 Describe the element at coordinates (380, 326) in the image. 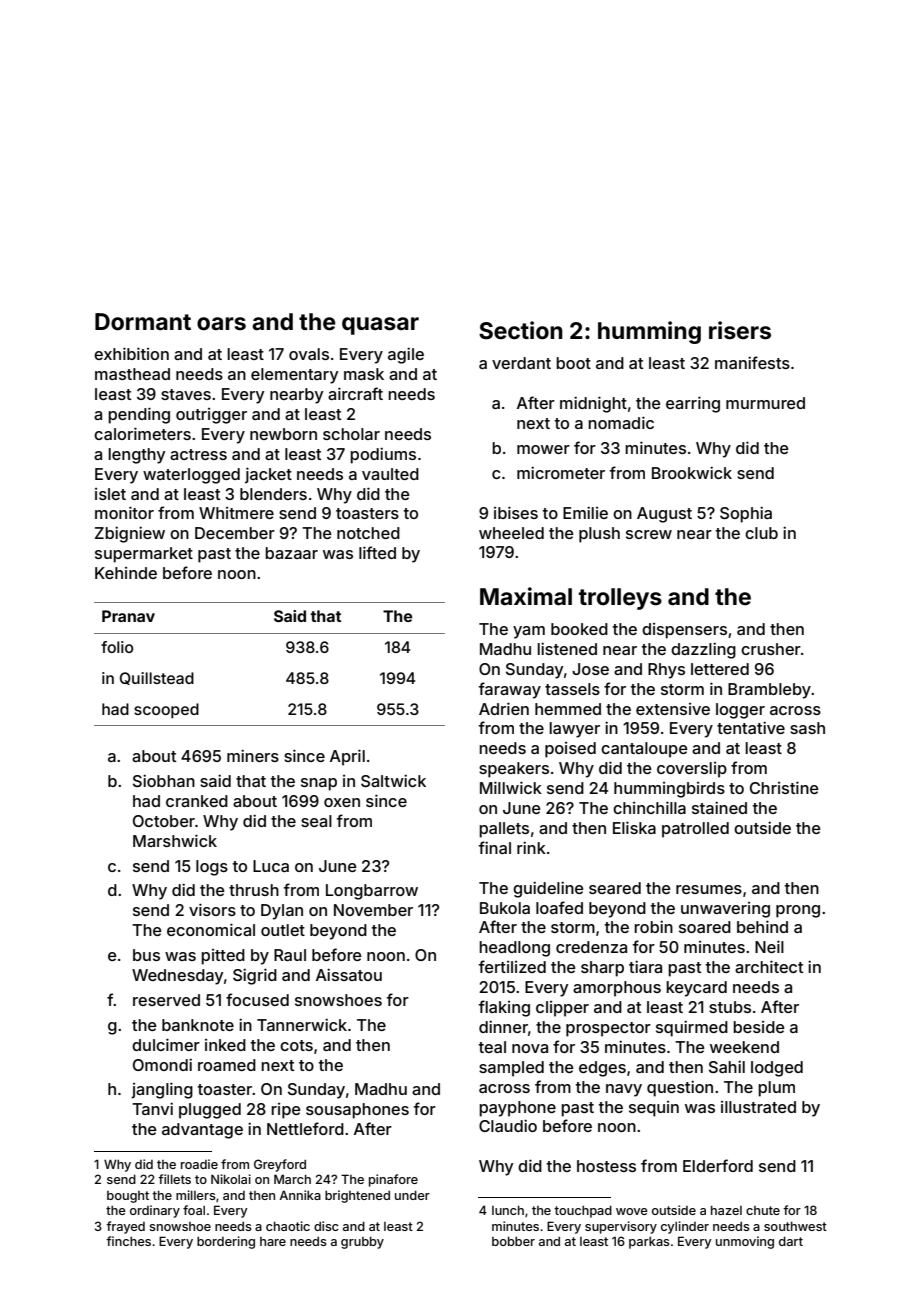

I see `quasar` at that location.
